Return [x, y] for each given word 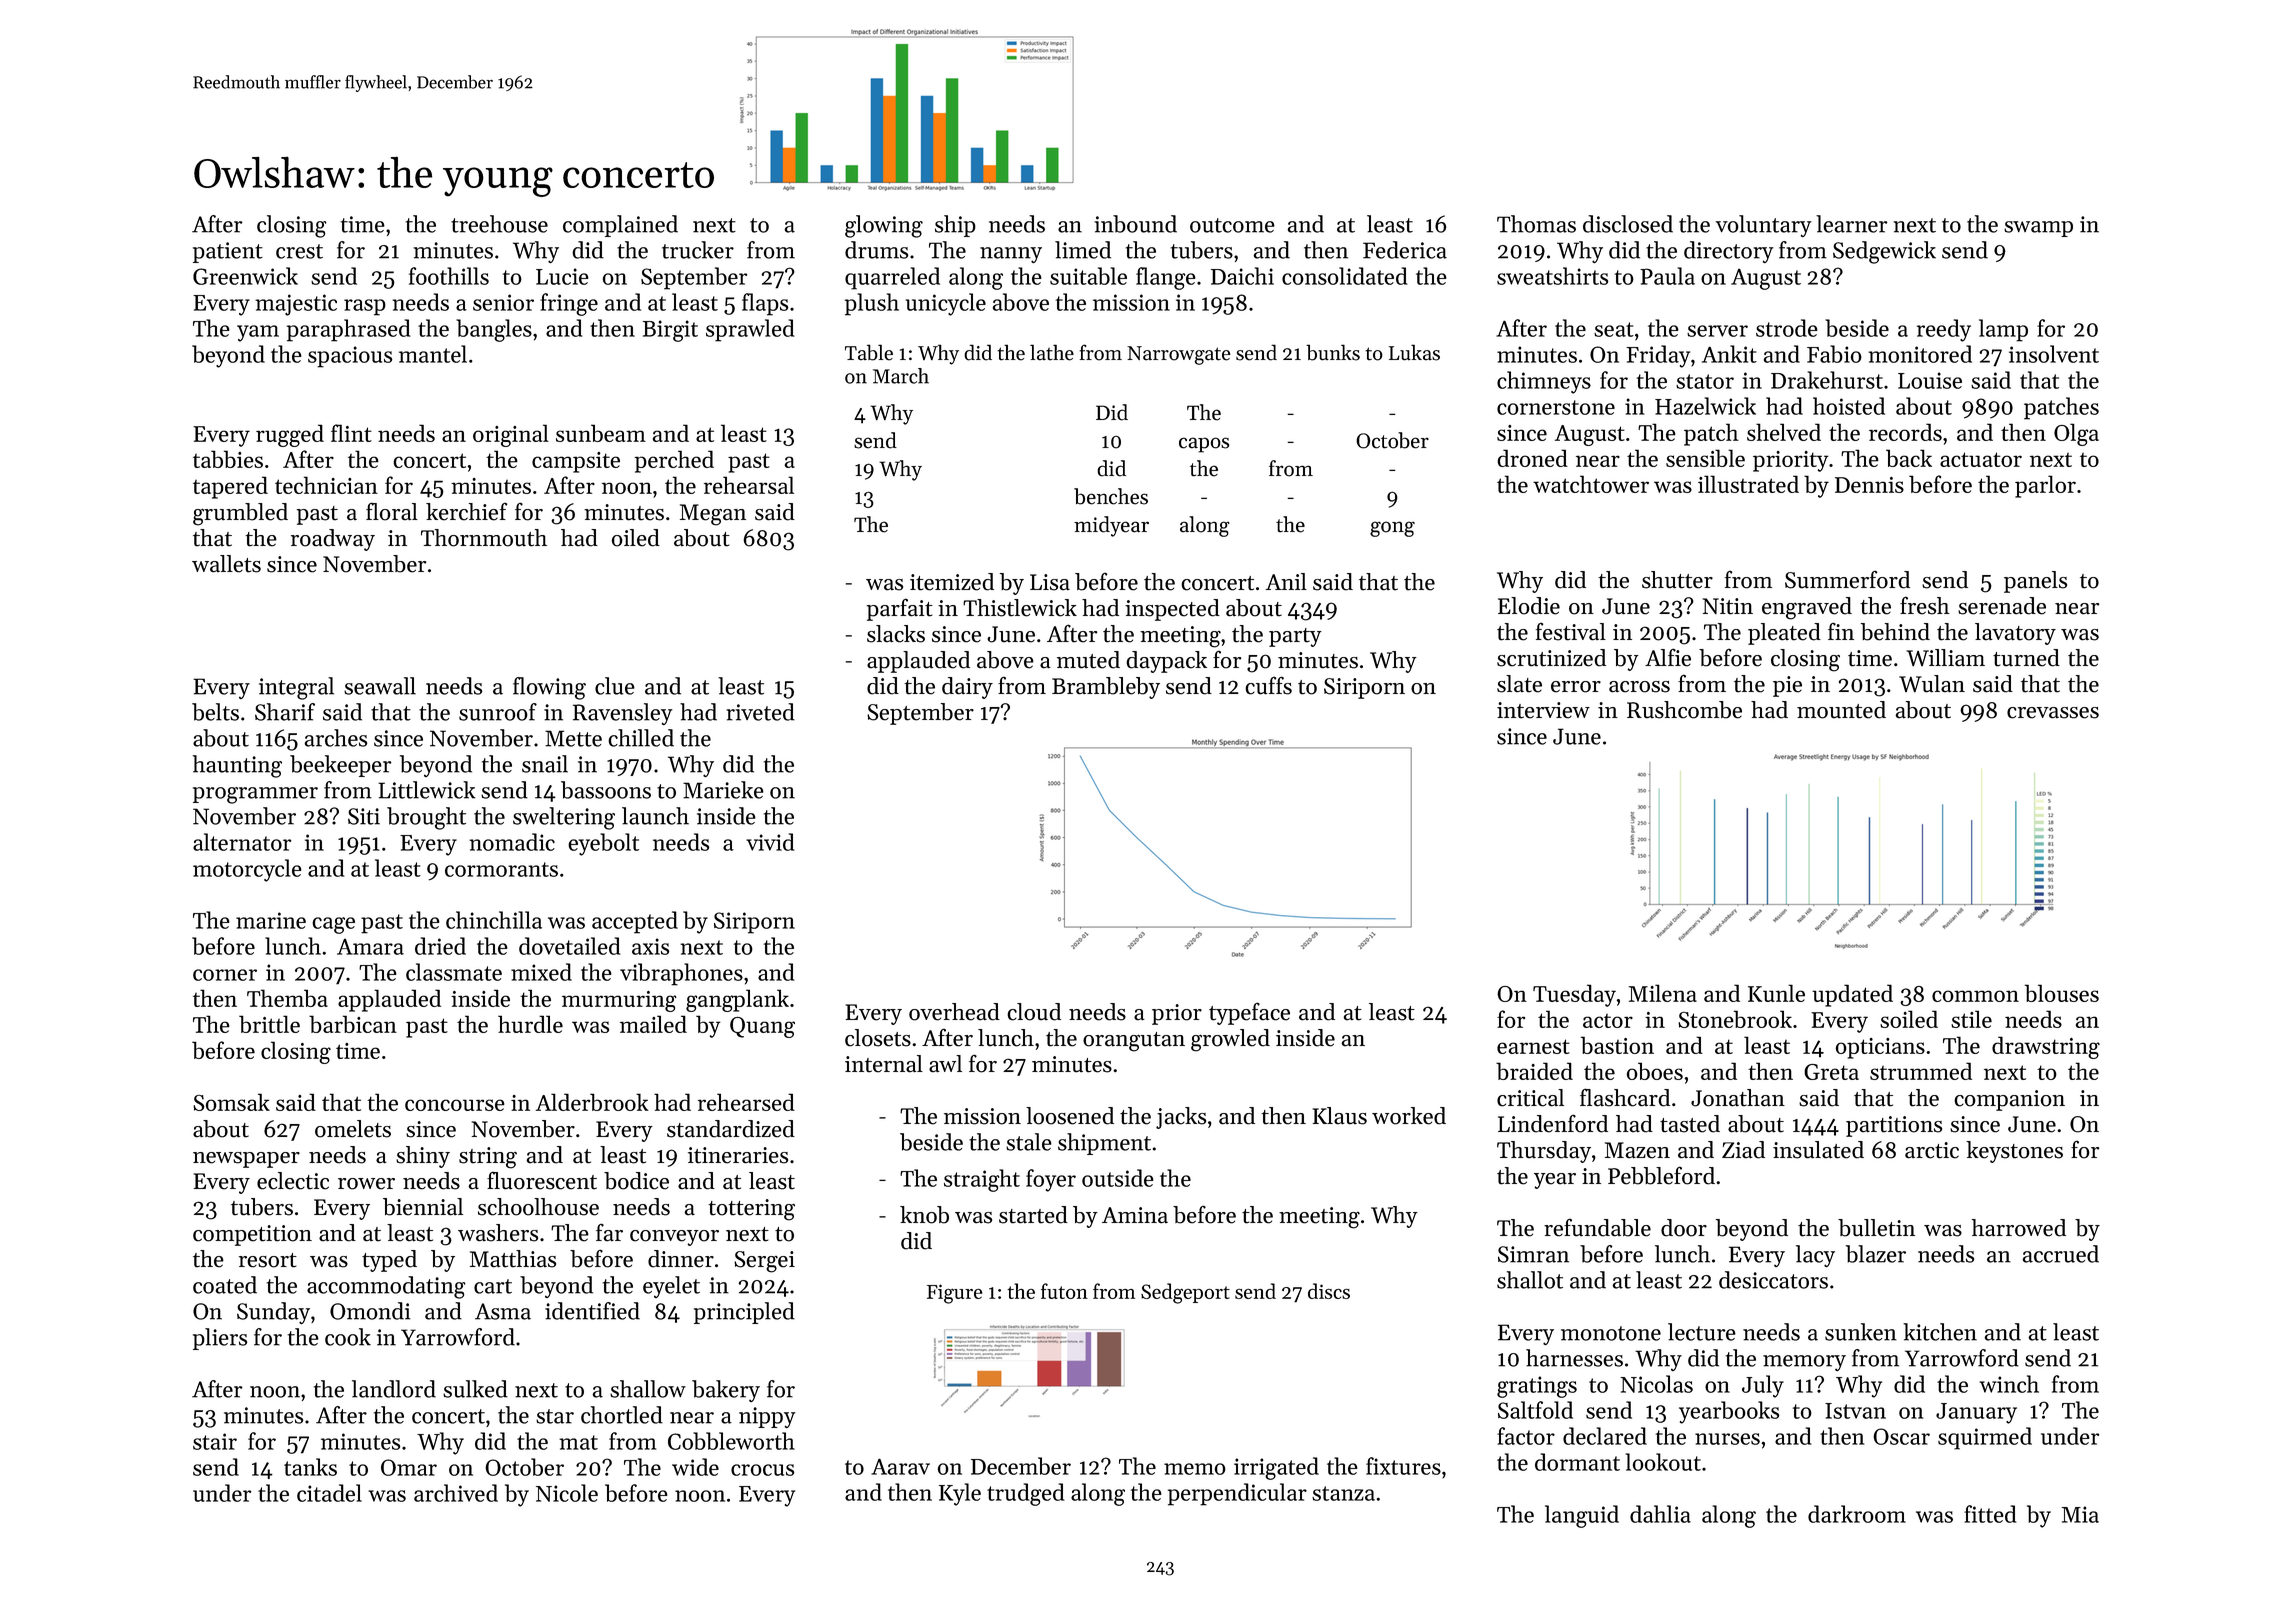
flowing [549, 688]
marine [271, 920]
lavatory [2015, 634]
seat [1614, 329]
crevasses [2053, 713]
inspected [1172, 610]
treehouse [499, 224]
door [1684, 1228]
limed [1083, 250]
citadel [329, 1493]
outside [1118, 1178]
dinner [681, 1259]
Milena [1663, 993]
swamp [2038, 229]
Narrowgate [1179, 355]
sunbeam [601, 433]
